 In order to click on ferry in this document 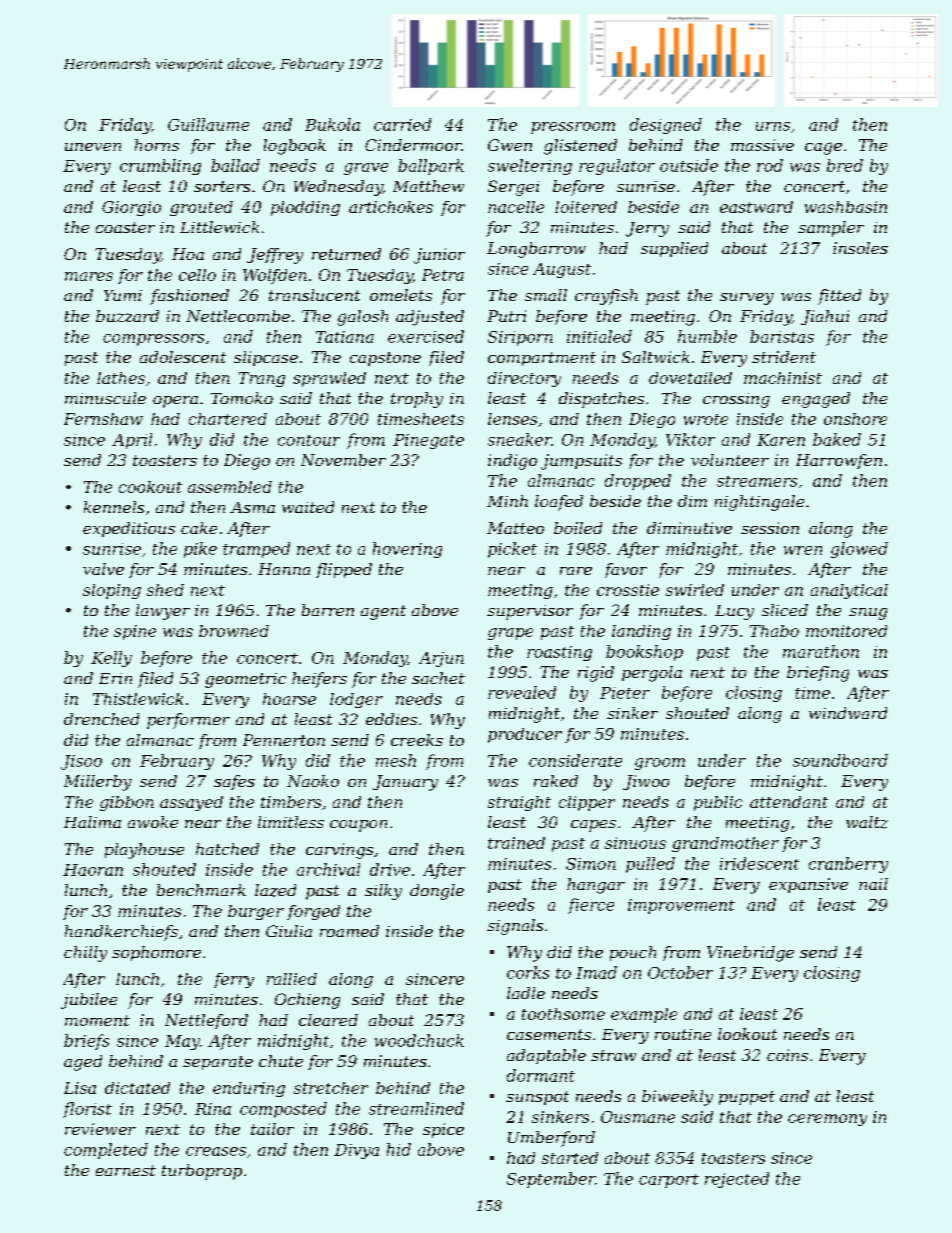, I will do `click(234, 980)`.
